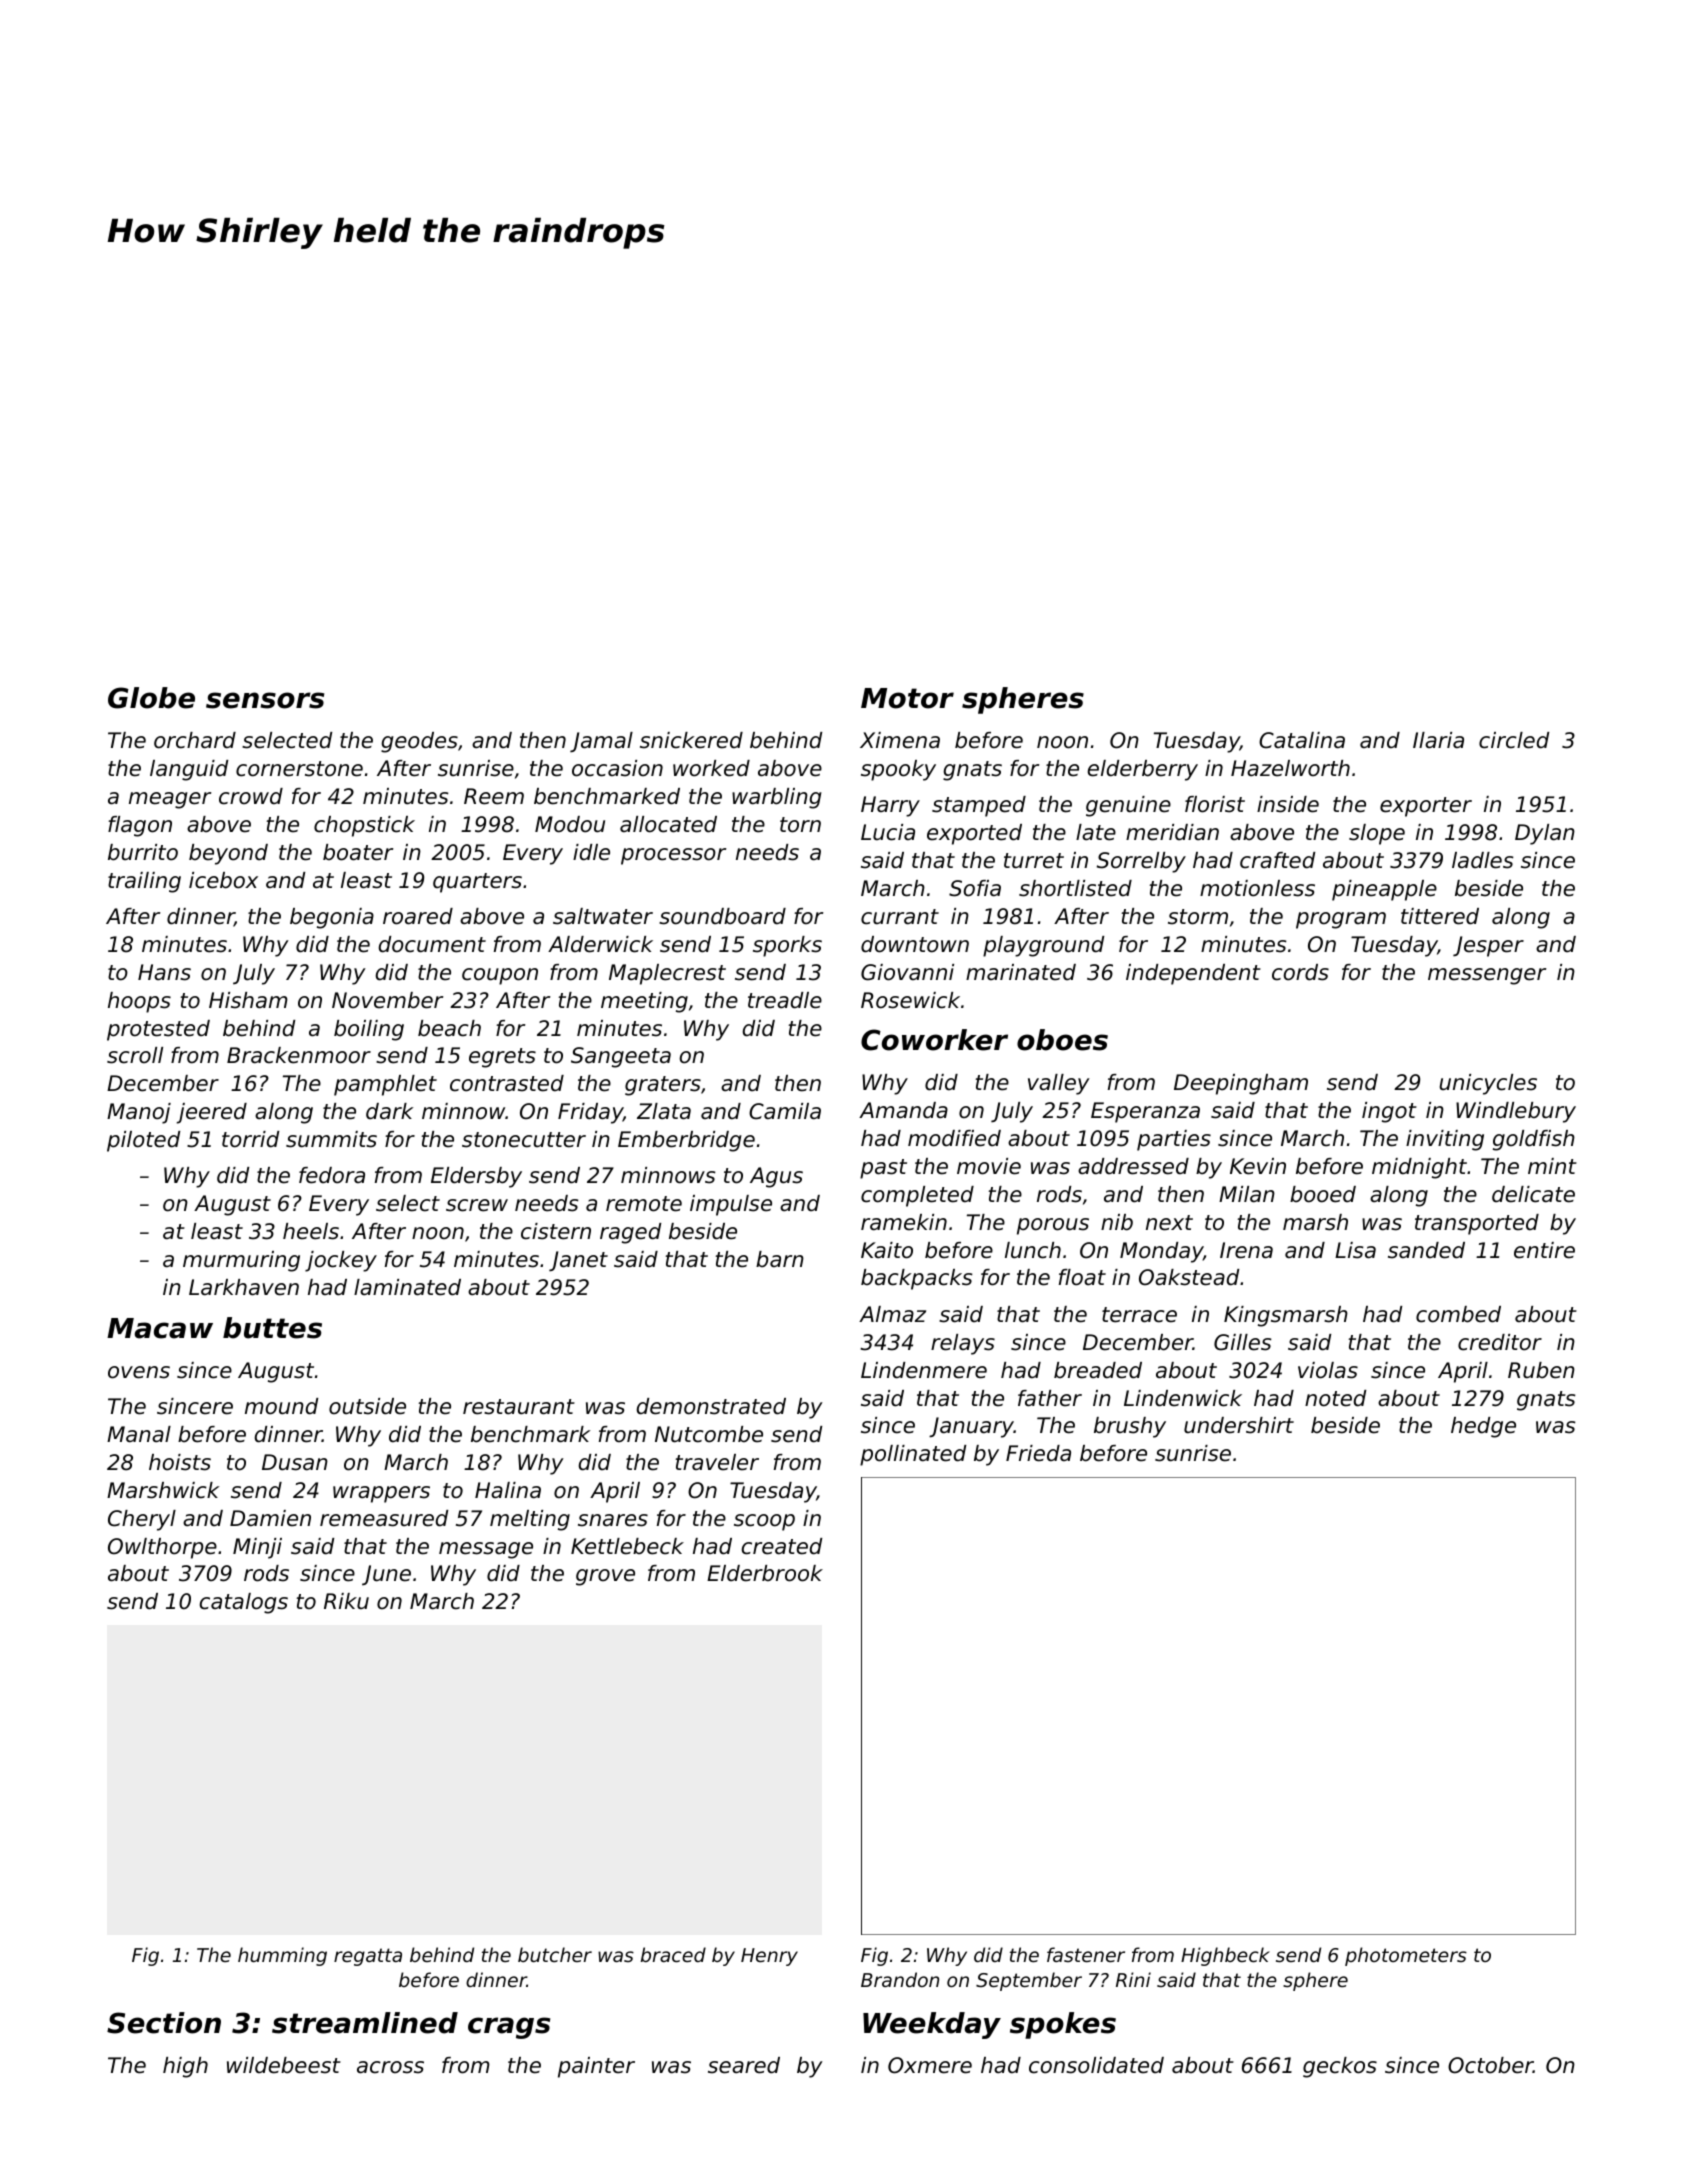  What do you see at coordinates (1541, 1370) in the image?
I see `Ruben` at bounding box center [1541, 1370].
